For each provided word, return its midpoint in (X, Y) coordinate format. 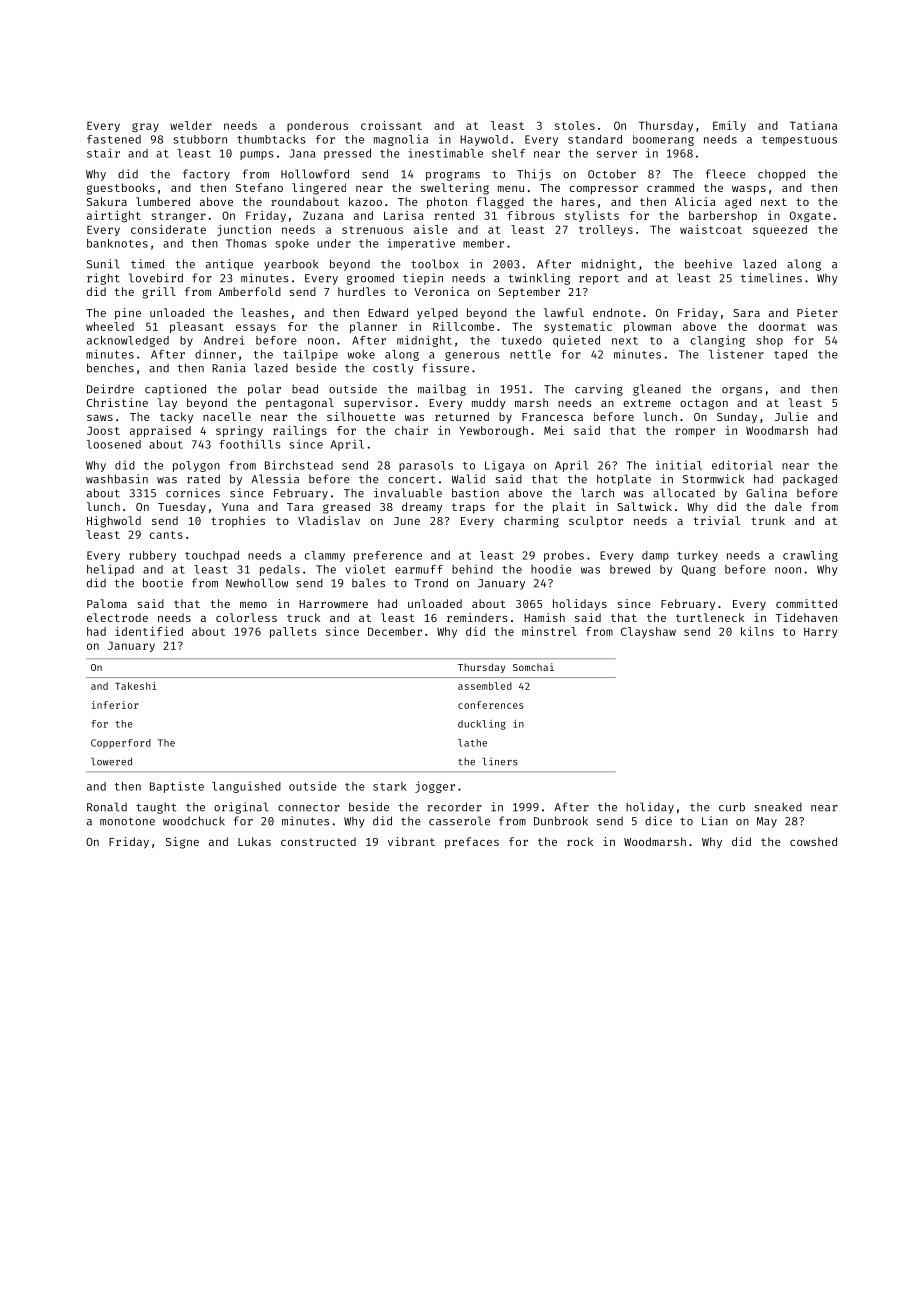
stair (103, 153)
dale (788, 506)
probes (564, 556)
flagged (500, 203)
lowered (111, 761)
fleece (726, 174)
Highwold (114, 522)
